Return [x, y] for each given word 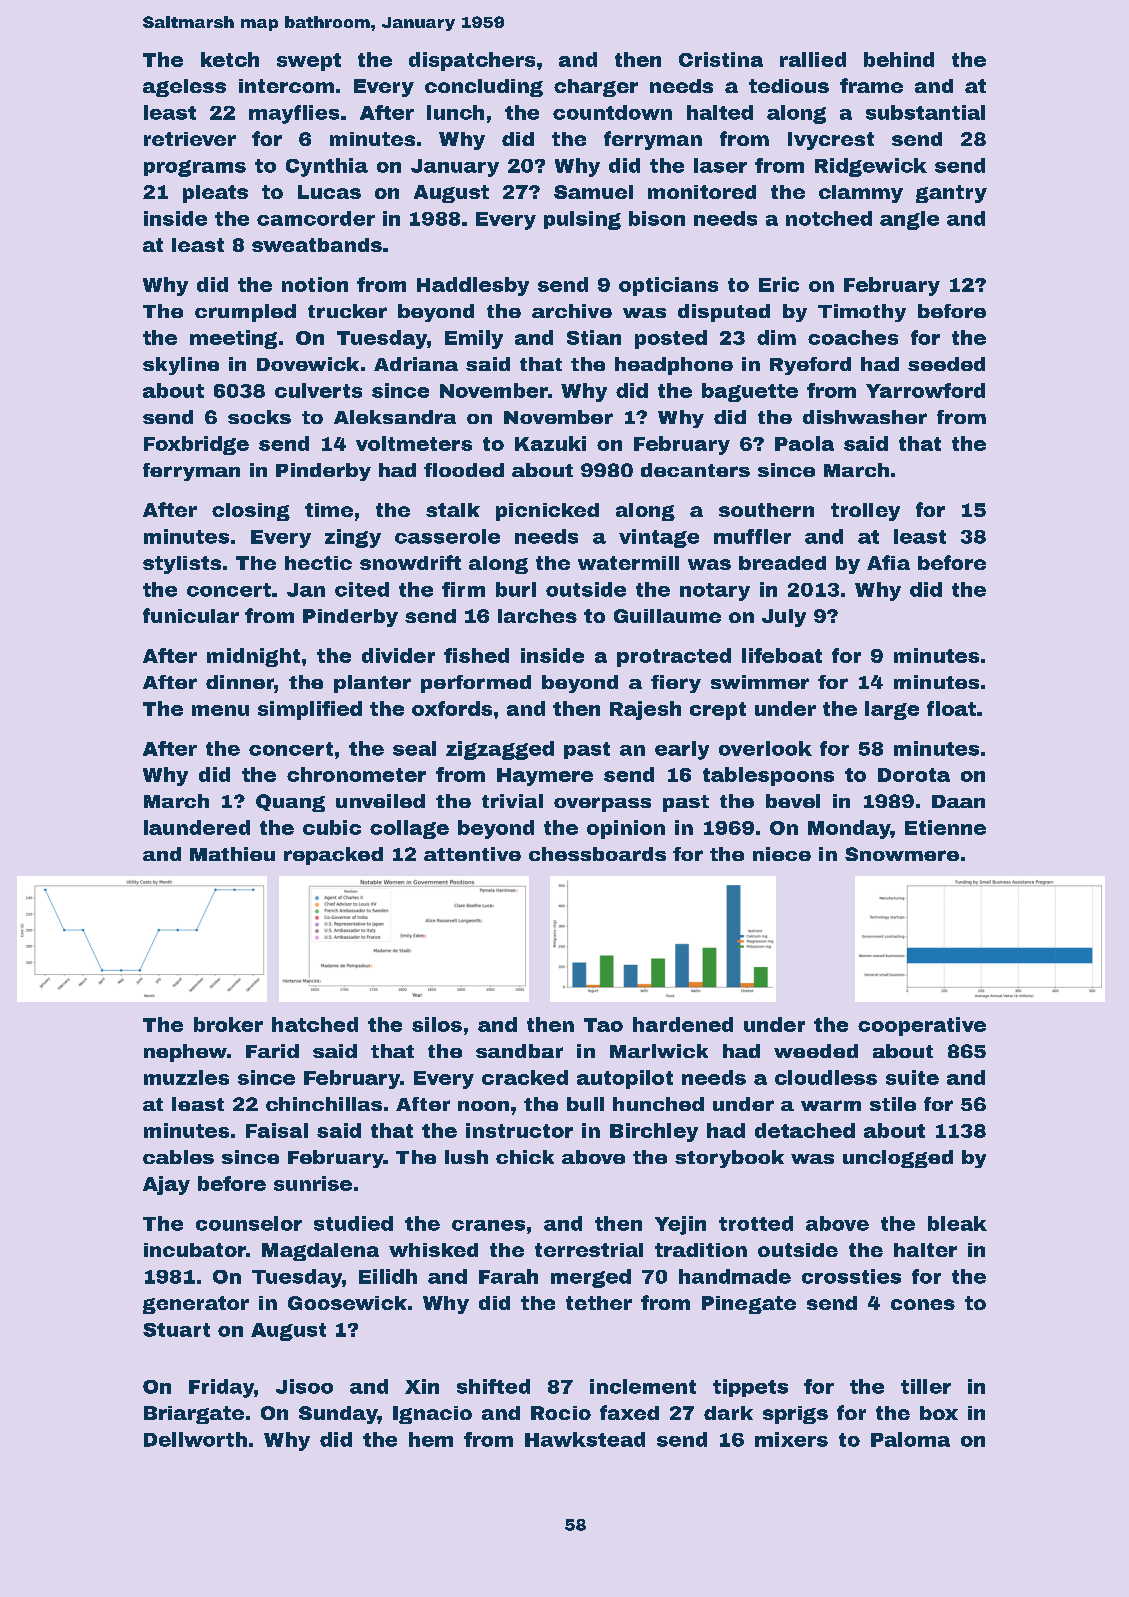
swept [309, 62]
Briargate [194, 1415]
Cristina [721, 59]
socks [259, 417]
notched [829, 218]
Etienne [945, 827]
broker [228, 1024]
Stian [594, 337]
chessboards [597, 854]
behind [899, 59]
